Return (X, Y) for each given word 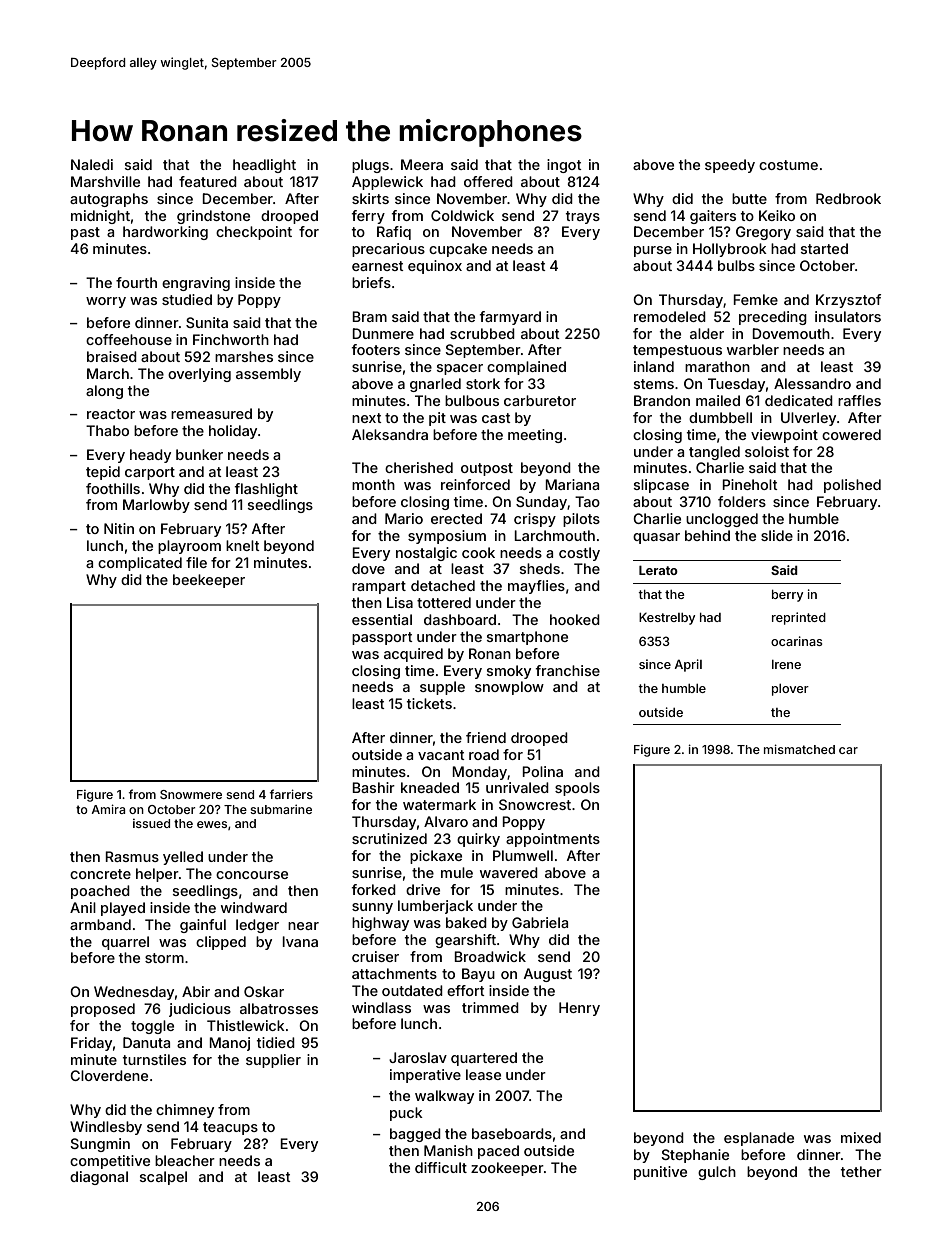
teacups (230, 1128)
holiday (233, 432)
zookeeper (507, 1169)
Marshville (105, 181)
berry (787, 596)
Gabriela (540, 922)
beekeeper (209, 581)
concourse (252, 875)
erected (456, 518)
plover (790, 690)
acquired (413, 655)
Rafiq (394, 233)
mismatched (799, 749)
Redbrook (848, 198)
